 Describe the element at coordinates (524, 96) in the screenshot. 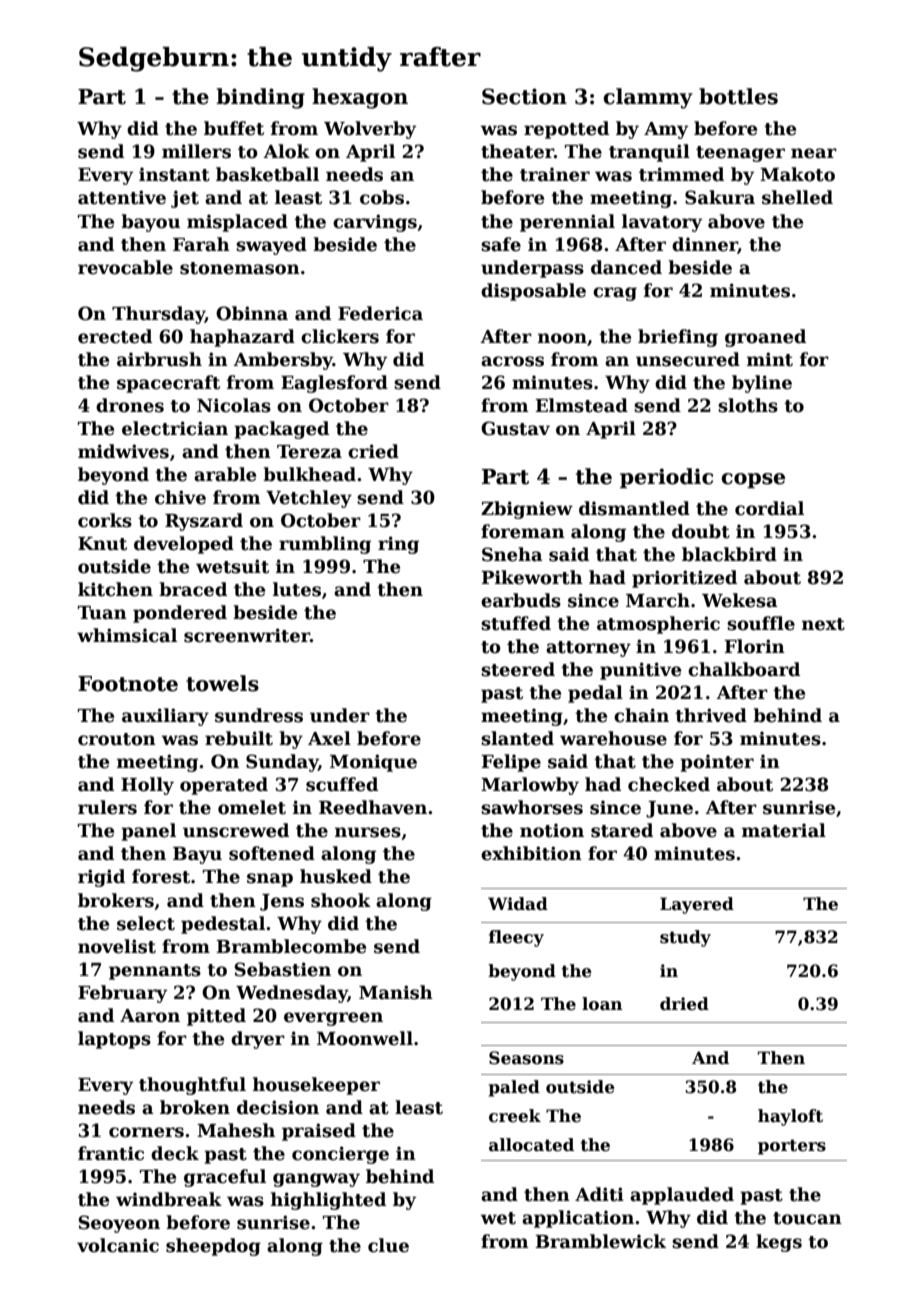

I see `Section` at that location.
